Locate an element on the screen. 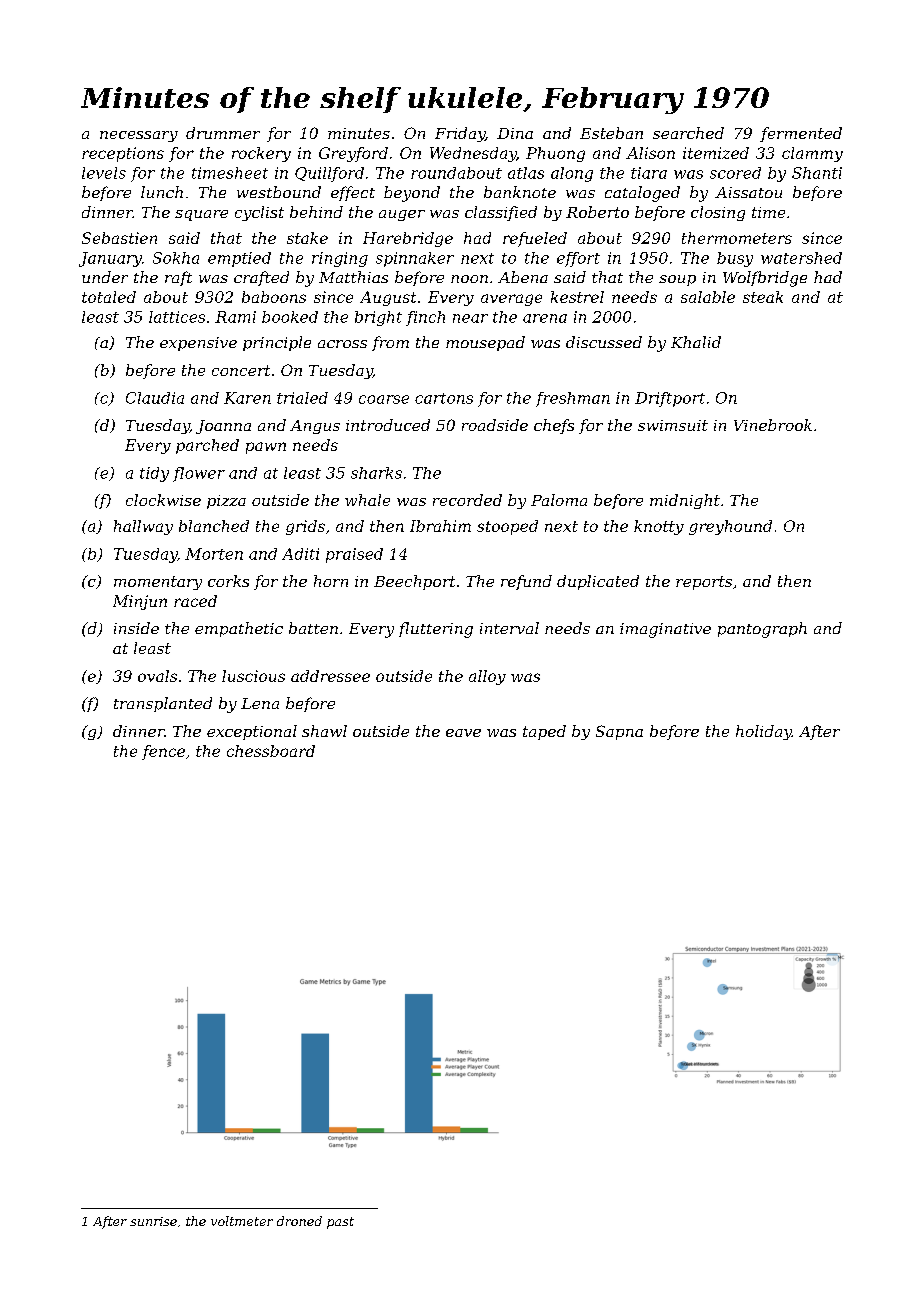 The height and width of the screenshot is (1308, 924). droned is located at coordinates (299, 1221).
